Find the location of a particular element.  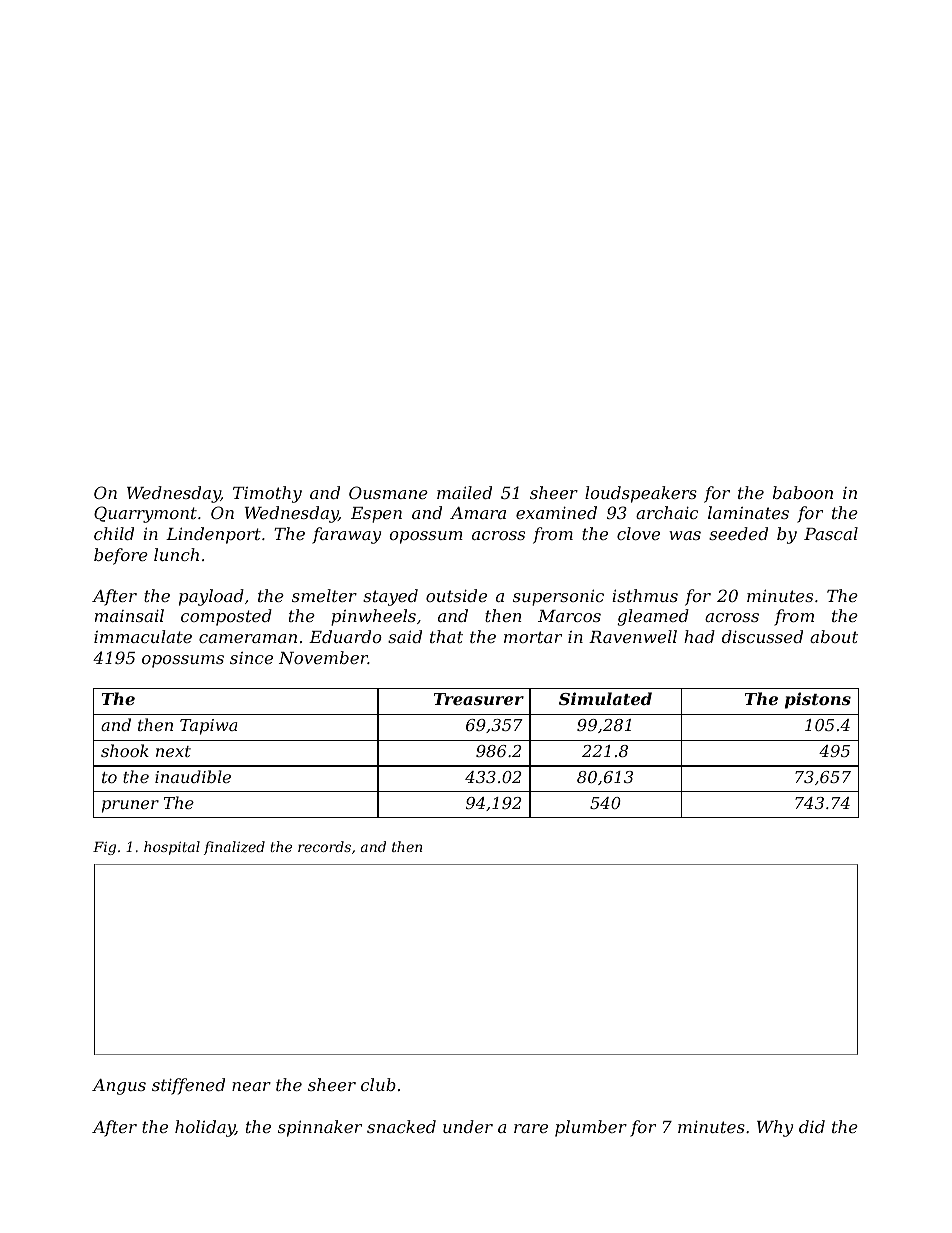

near is located at coordinates (251, 1086).
